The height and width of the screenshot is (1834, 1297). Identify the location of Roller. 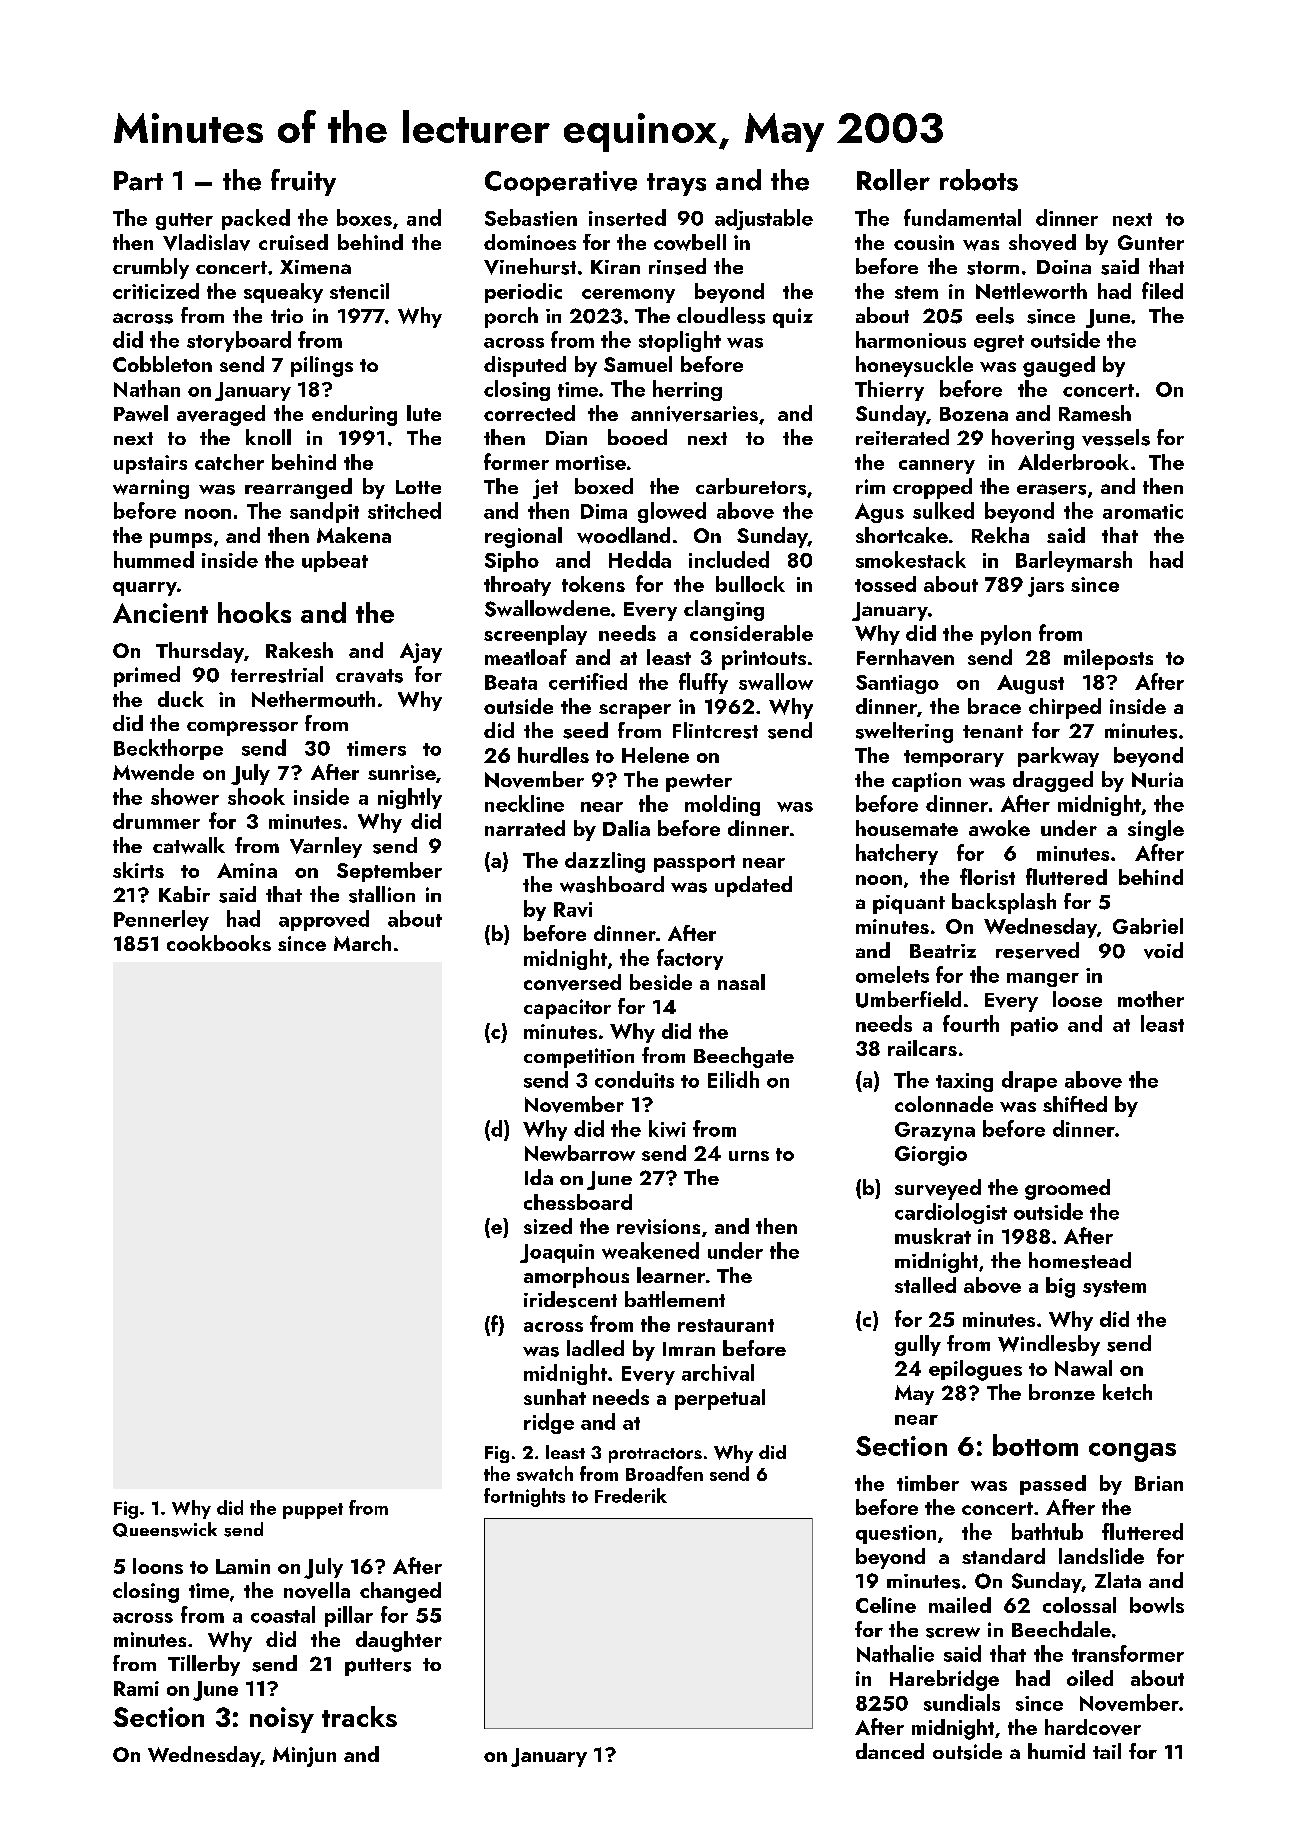
(893, 180).
